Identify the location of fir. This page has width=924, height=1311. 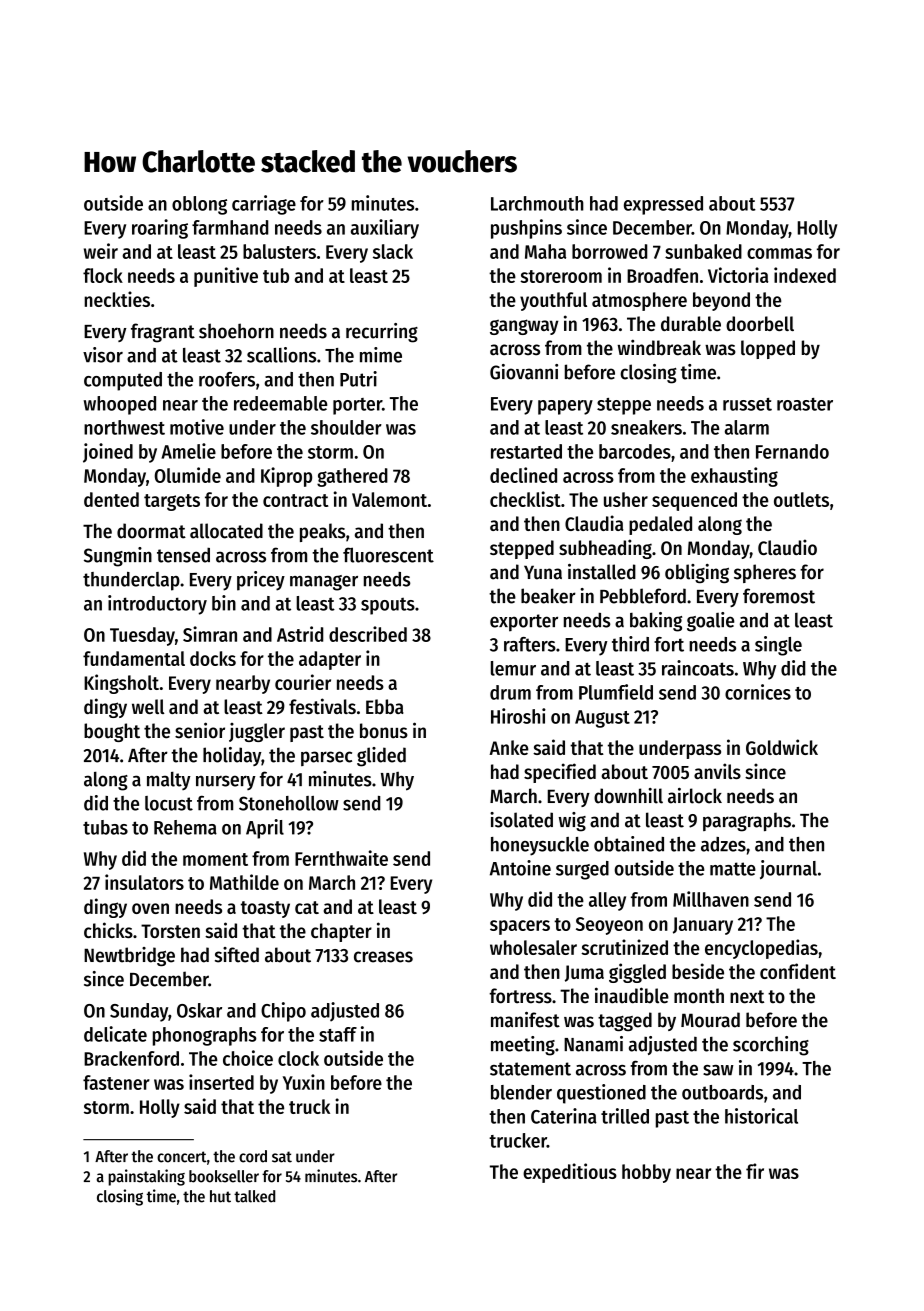
(755, 1171).
